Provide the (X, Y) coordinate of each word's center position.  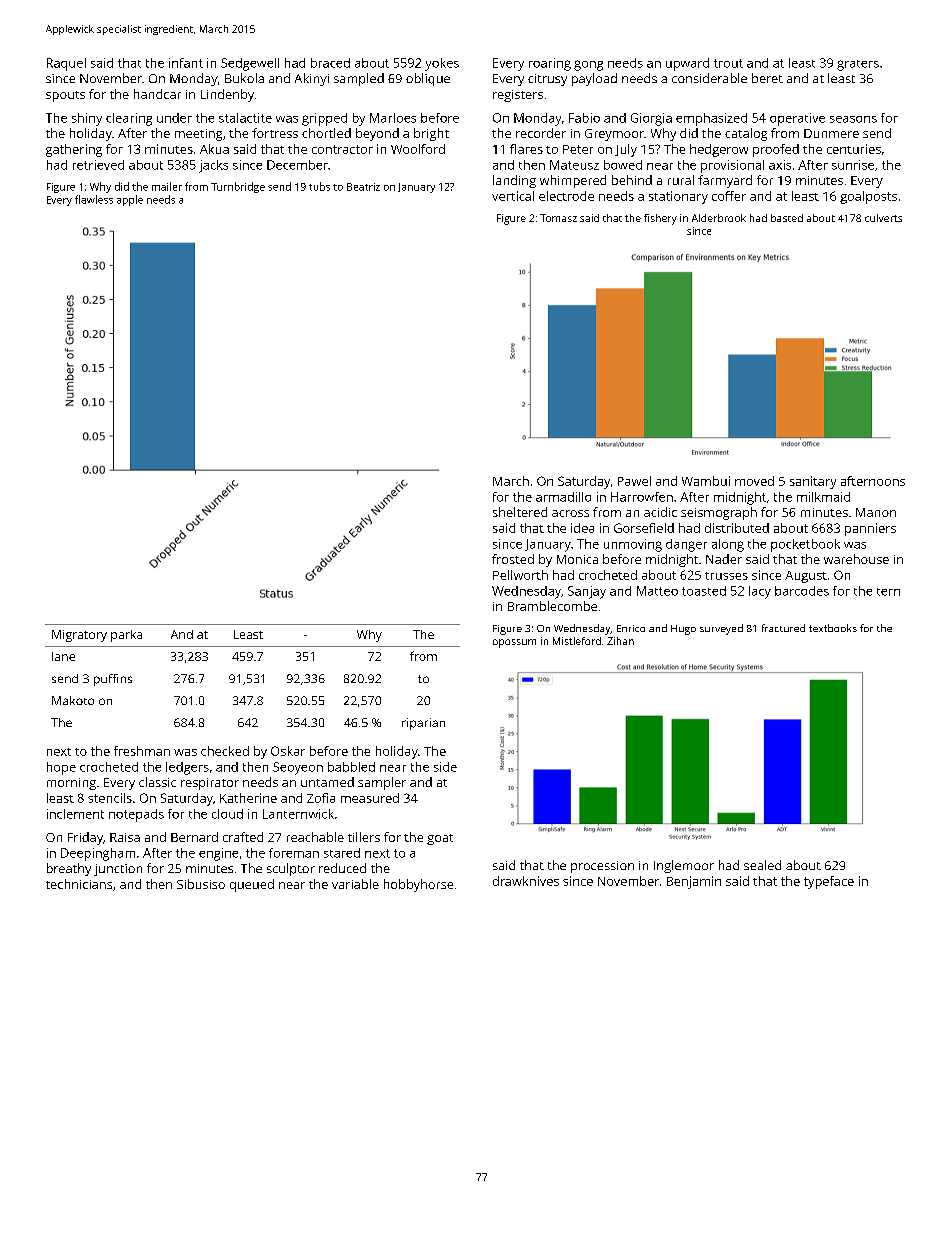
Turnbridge (238, 187)
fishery (660, 219)
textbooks (833, 628)
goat (440, 839)
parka (126, 636)
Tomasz (558, 218)
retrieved (98, 165)
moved (754, 481)
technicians (79, 884)
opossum (514, 643)
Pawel (634, 481)
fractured (783, 628)
